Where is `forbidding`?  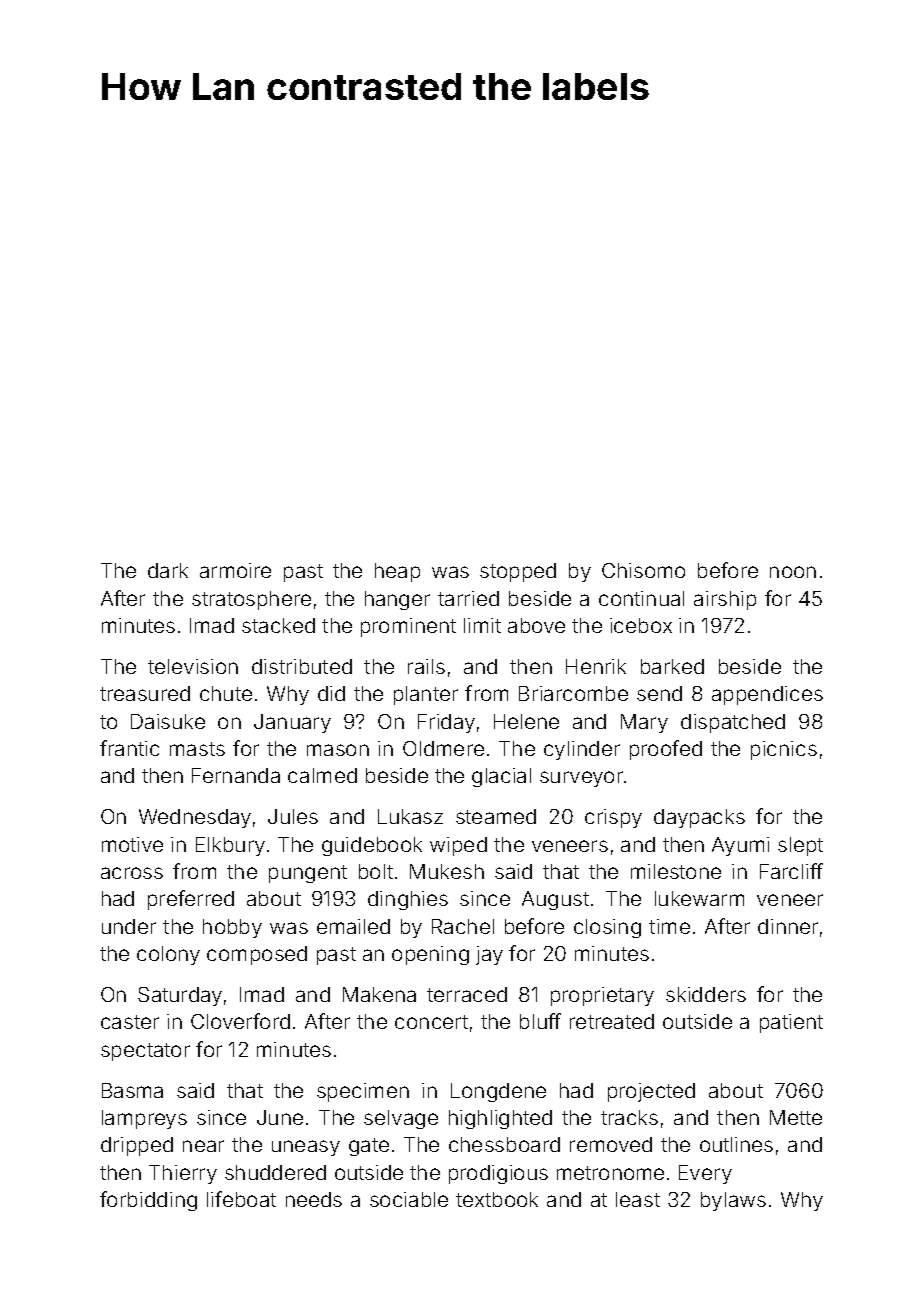 forbidding is located at coordinates (148, 1201).
